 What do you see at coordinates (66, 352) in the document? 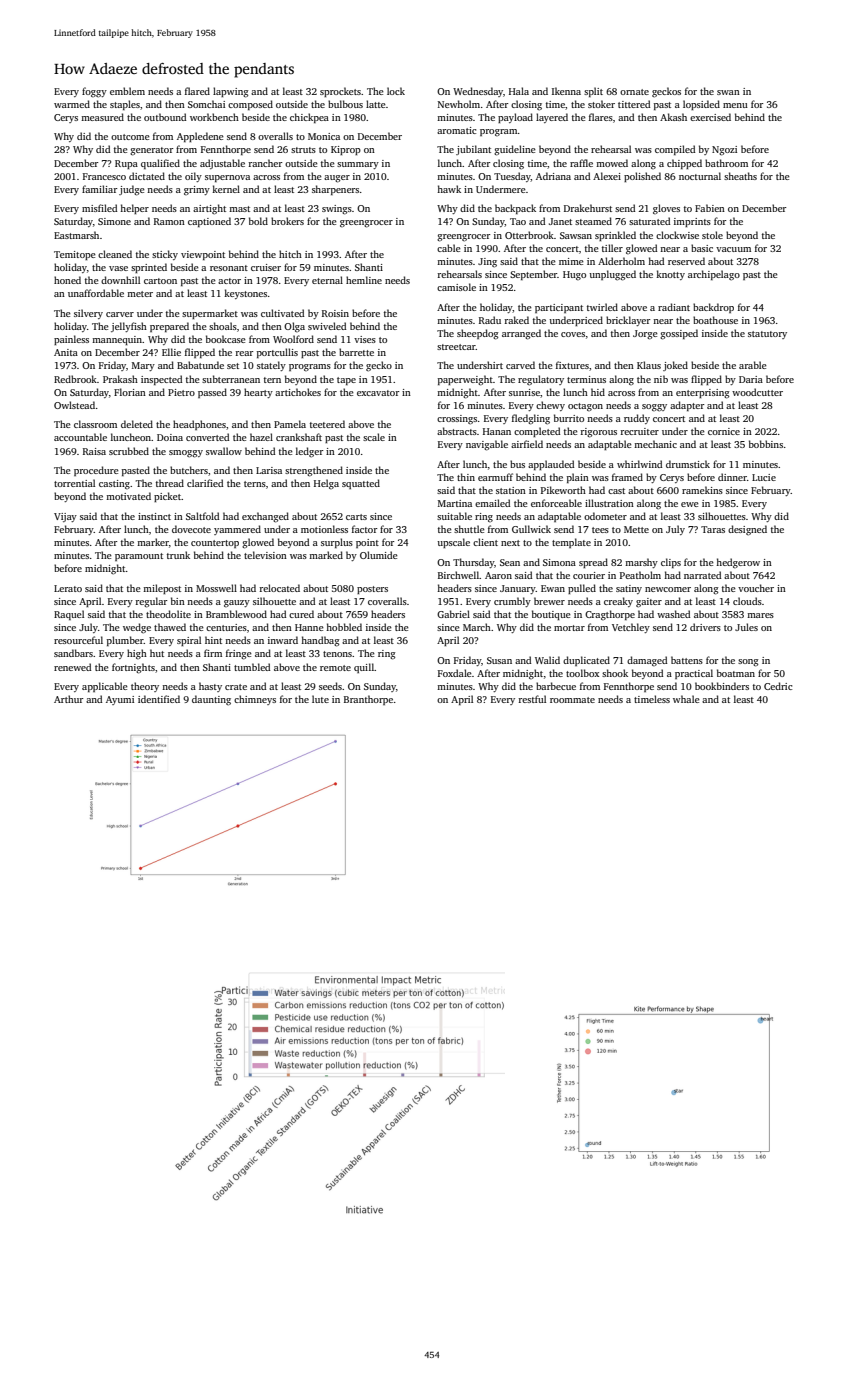
I see `Anita` at bounding box center [66, 352].
